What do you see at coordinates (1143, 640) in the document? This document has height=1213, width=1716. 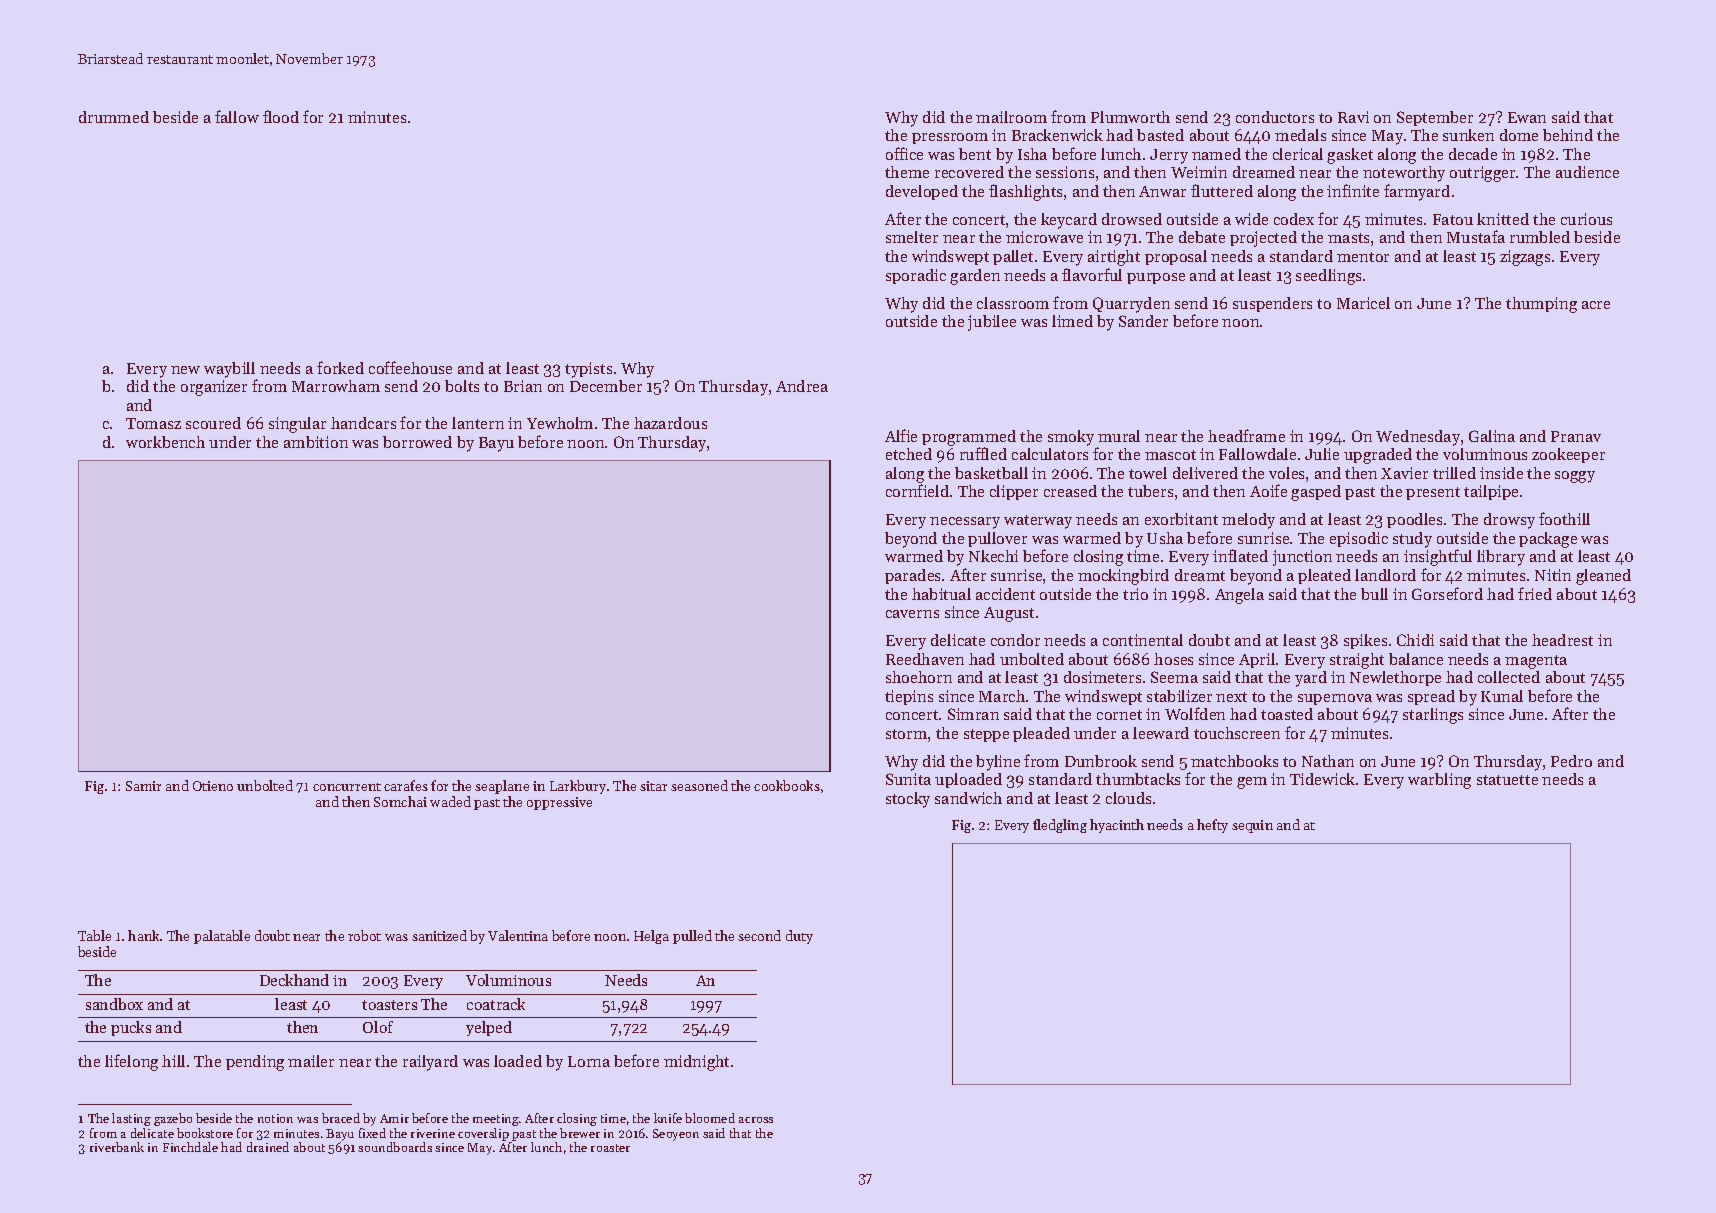 I see `continental` at bounding box center [1143, 640].
